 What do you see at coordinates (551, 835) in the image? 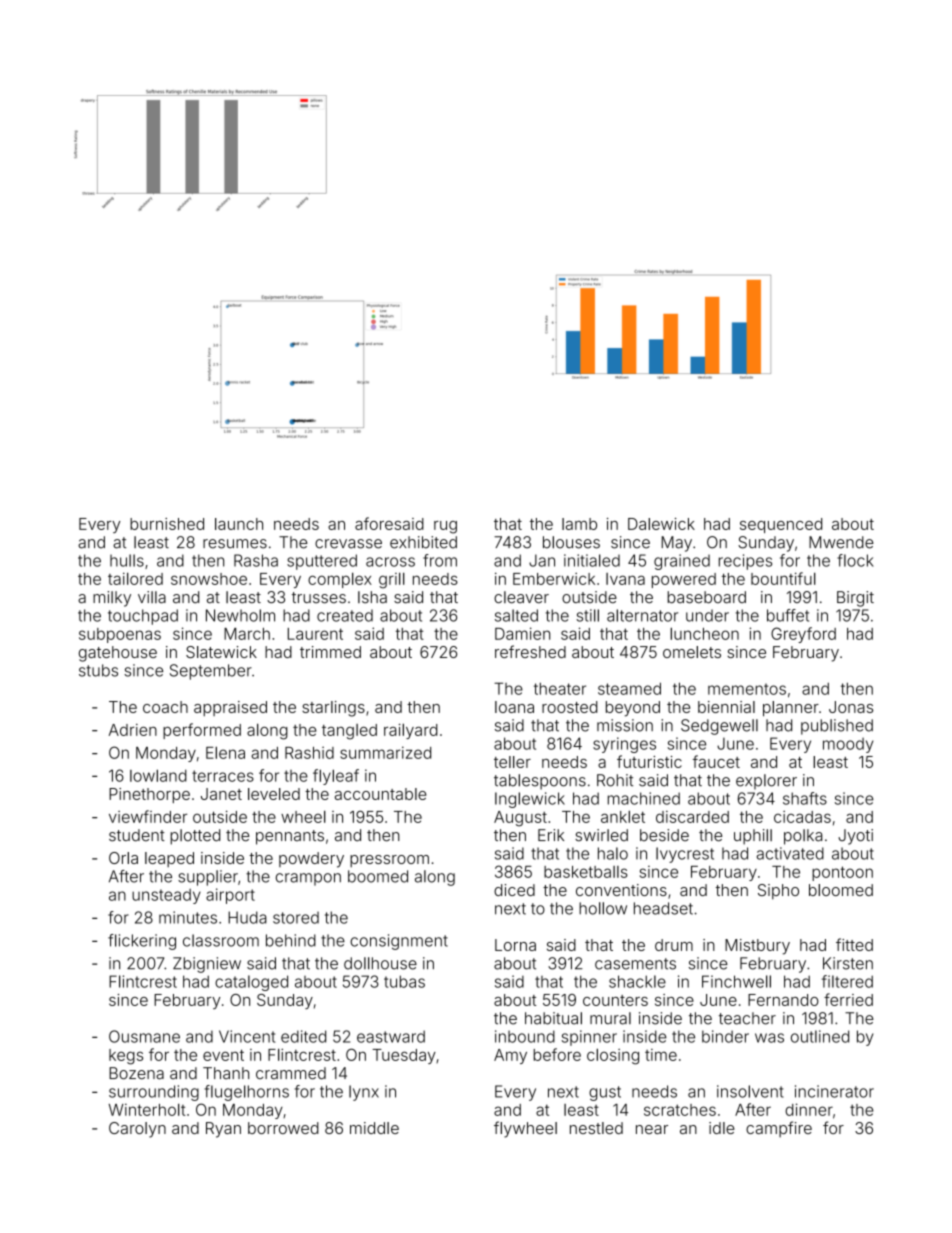
I see `Erik` at bounding box center [551, 835].
